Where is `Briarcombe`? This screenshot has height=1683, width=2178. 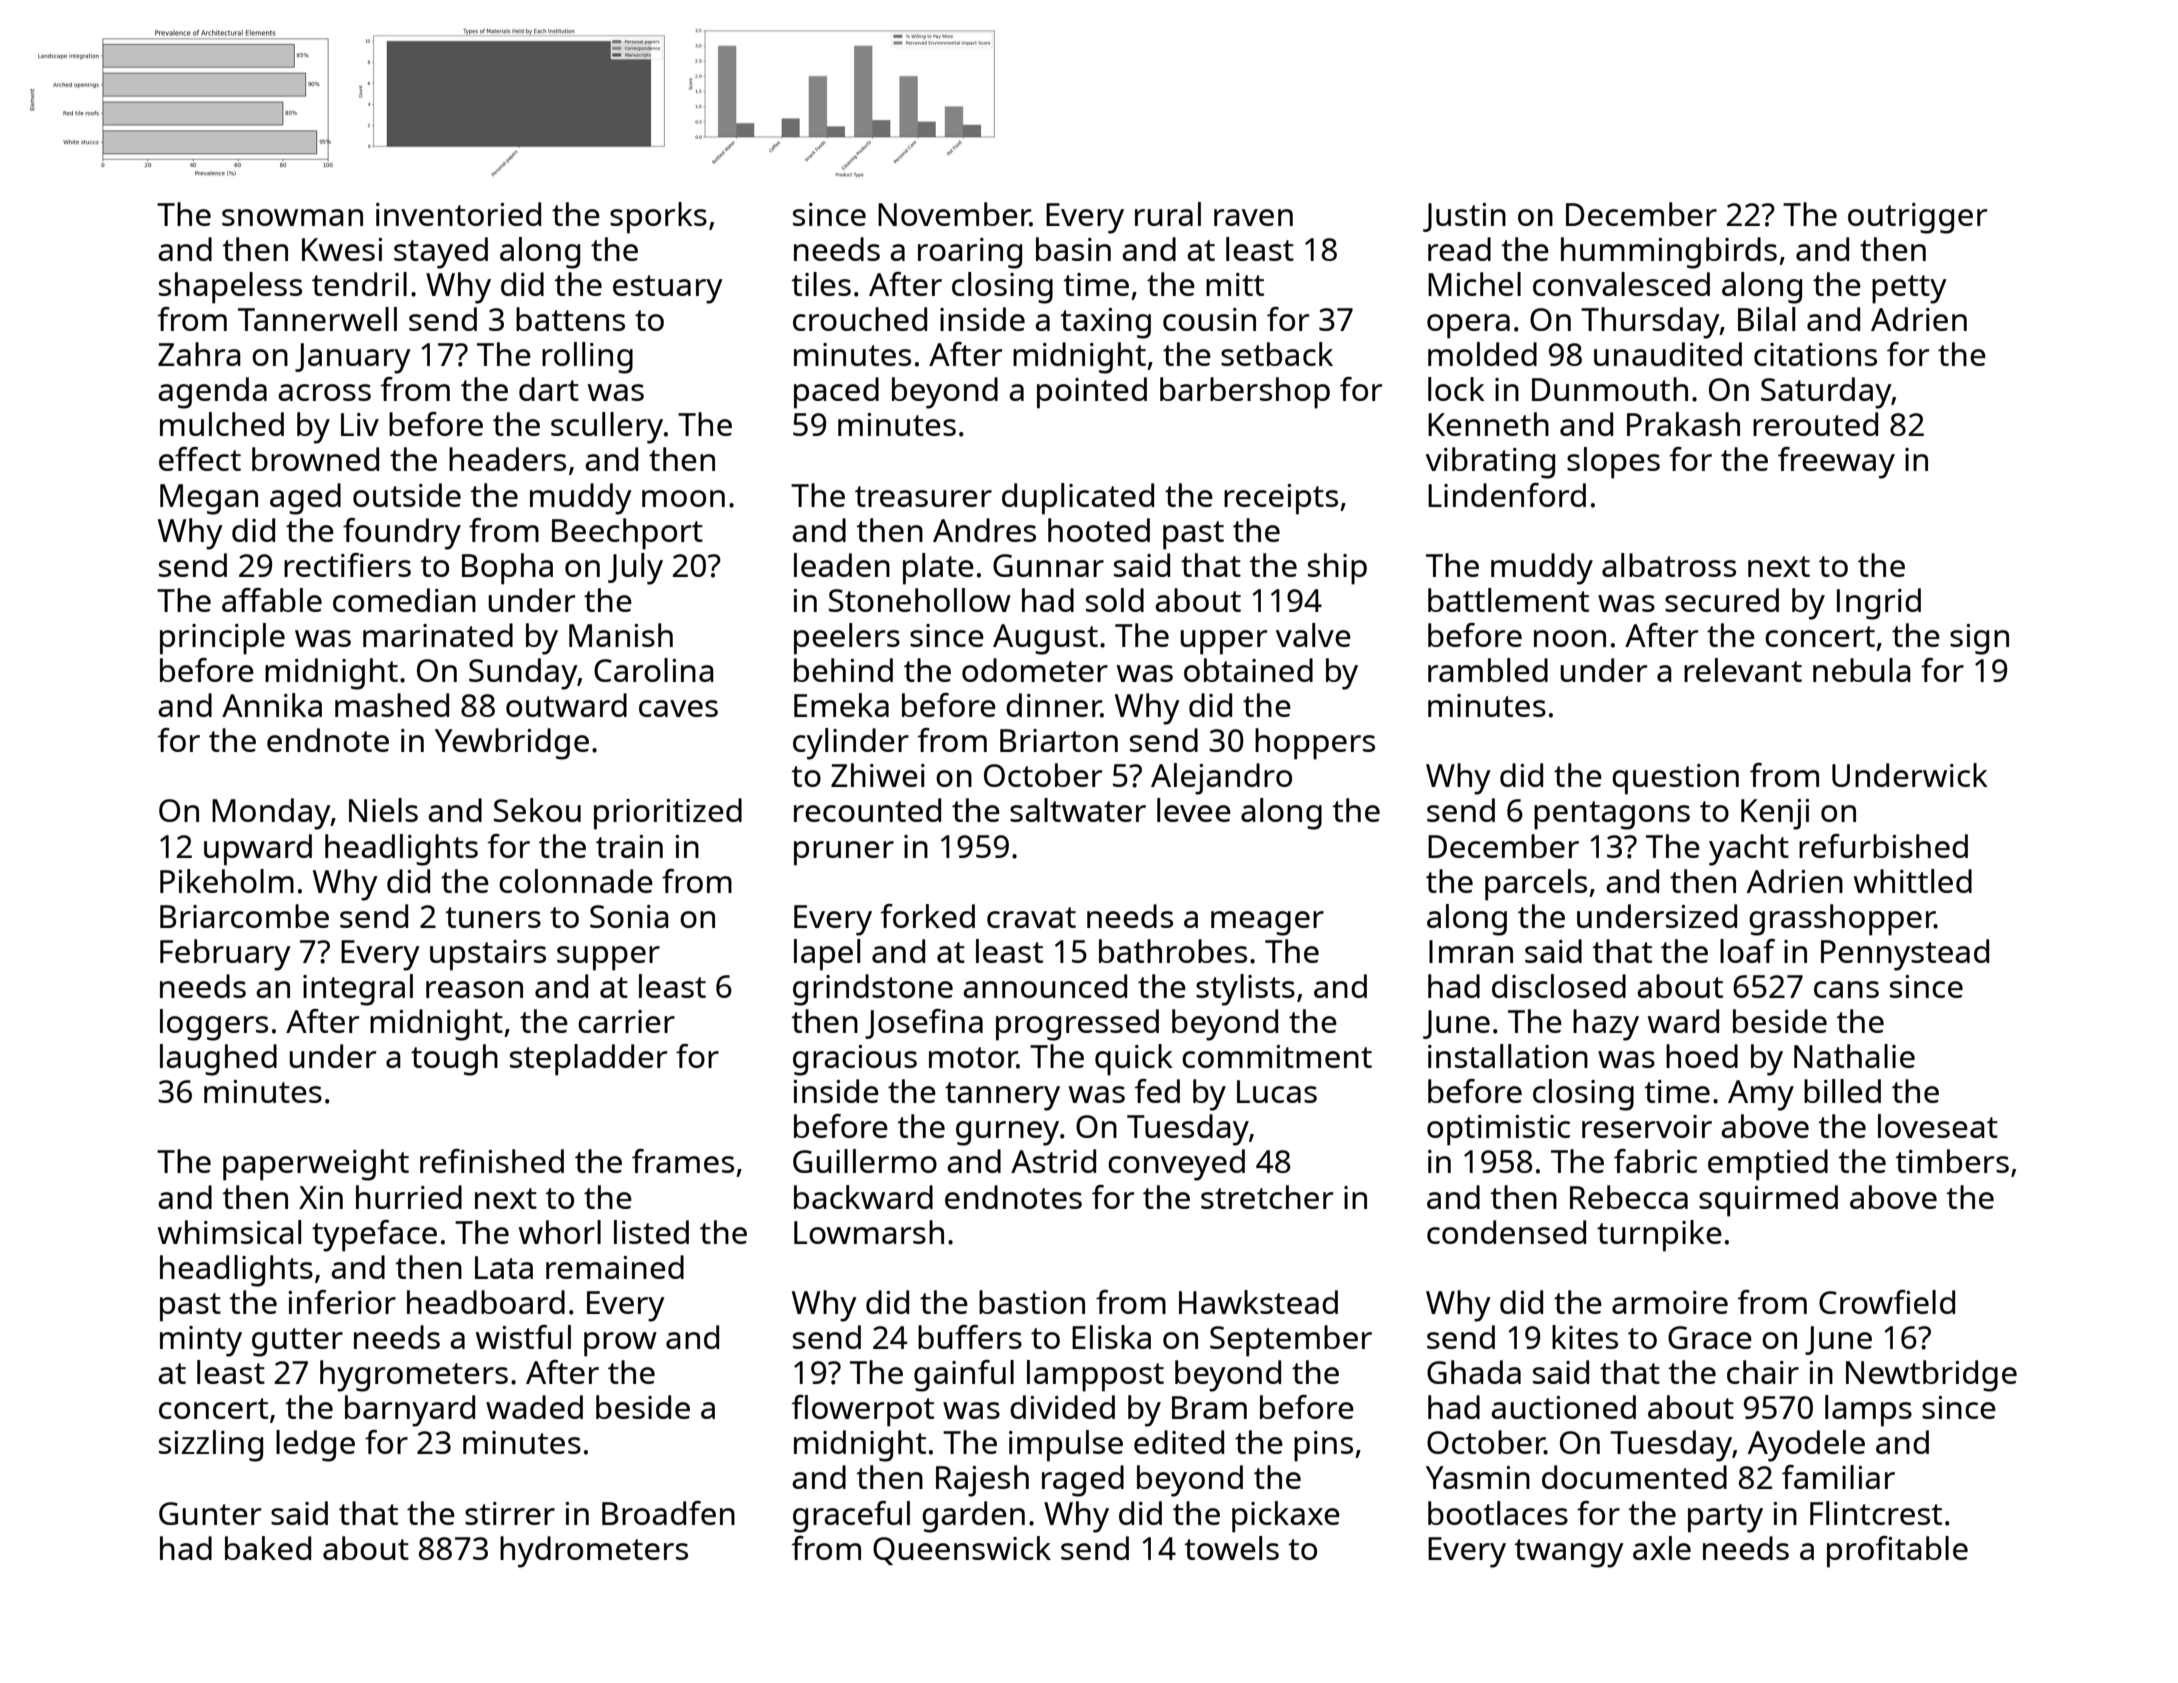 Briarcombe is located at coordinates (244, 916).
